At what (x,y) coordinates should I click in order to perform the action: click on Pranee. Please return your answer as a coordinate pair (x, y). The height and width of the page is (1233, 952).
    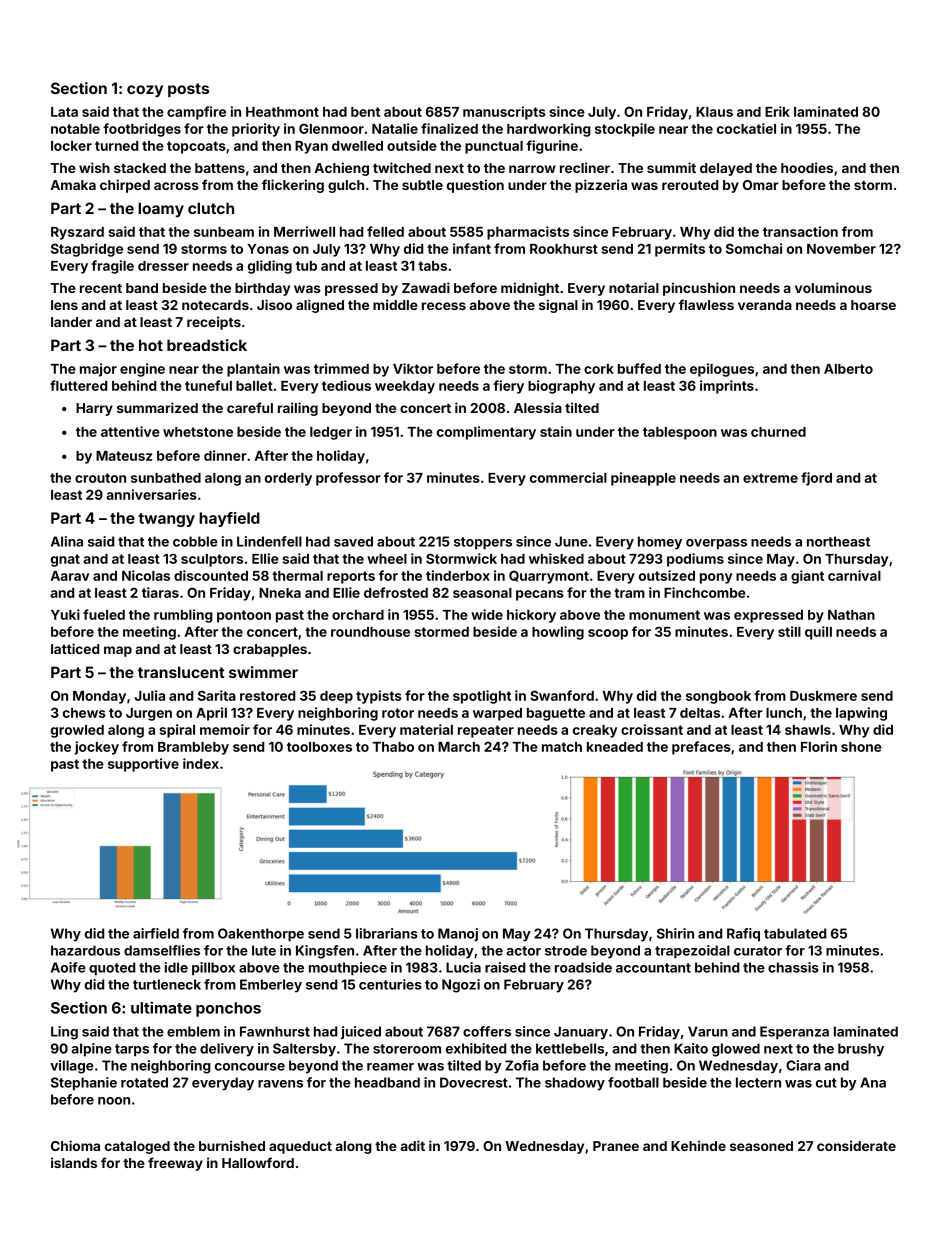
    Looking at the image, I should click on (616, 1146).
